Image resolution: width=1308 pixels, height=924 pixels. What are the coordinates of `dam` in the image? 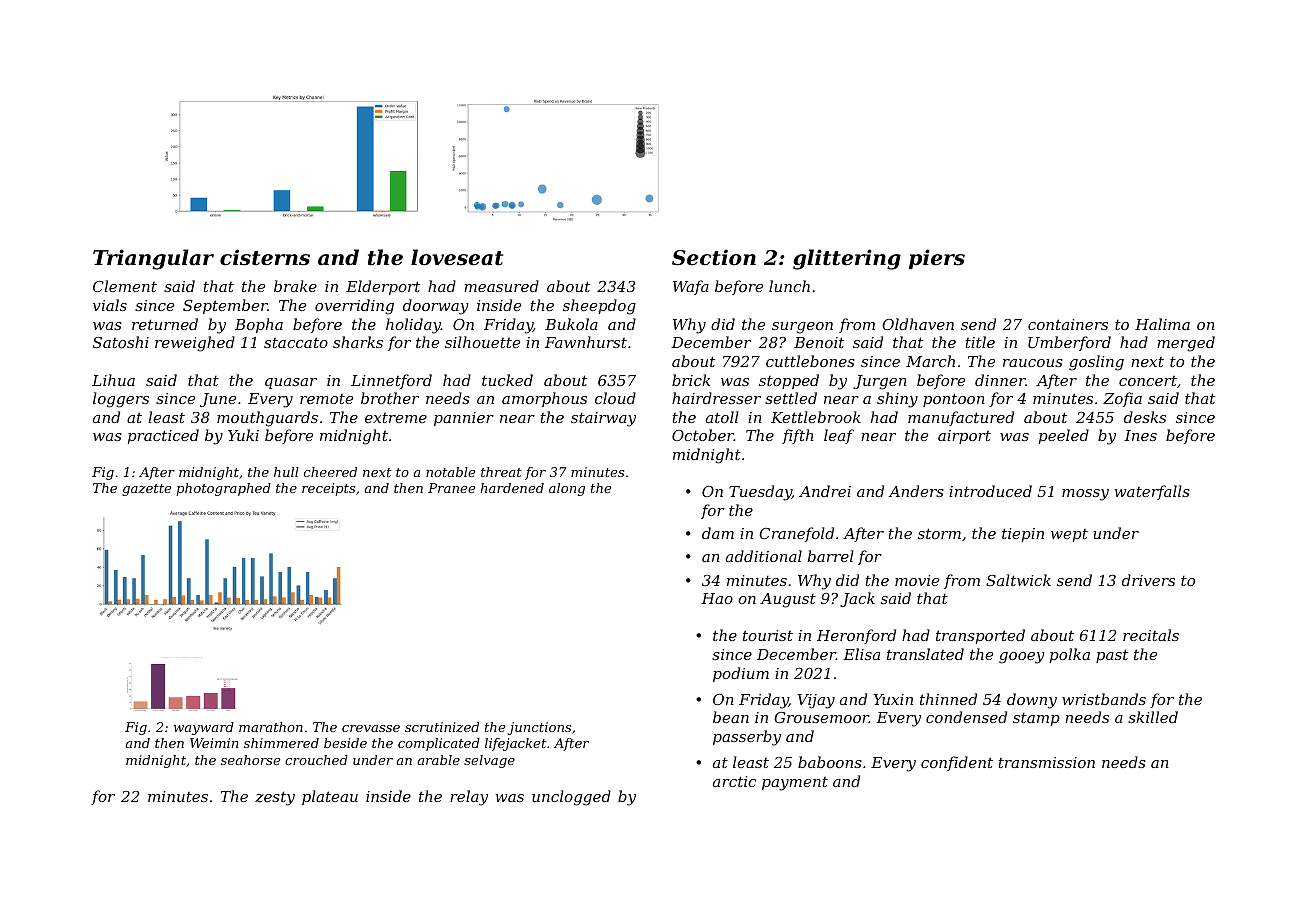 It's located at (718, 533).
